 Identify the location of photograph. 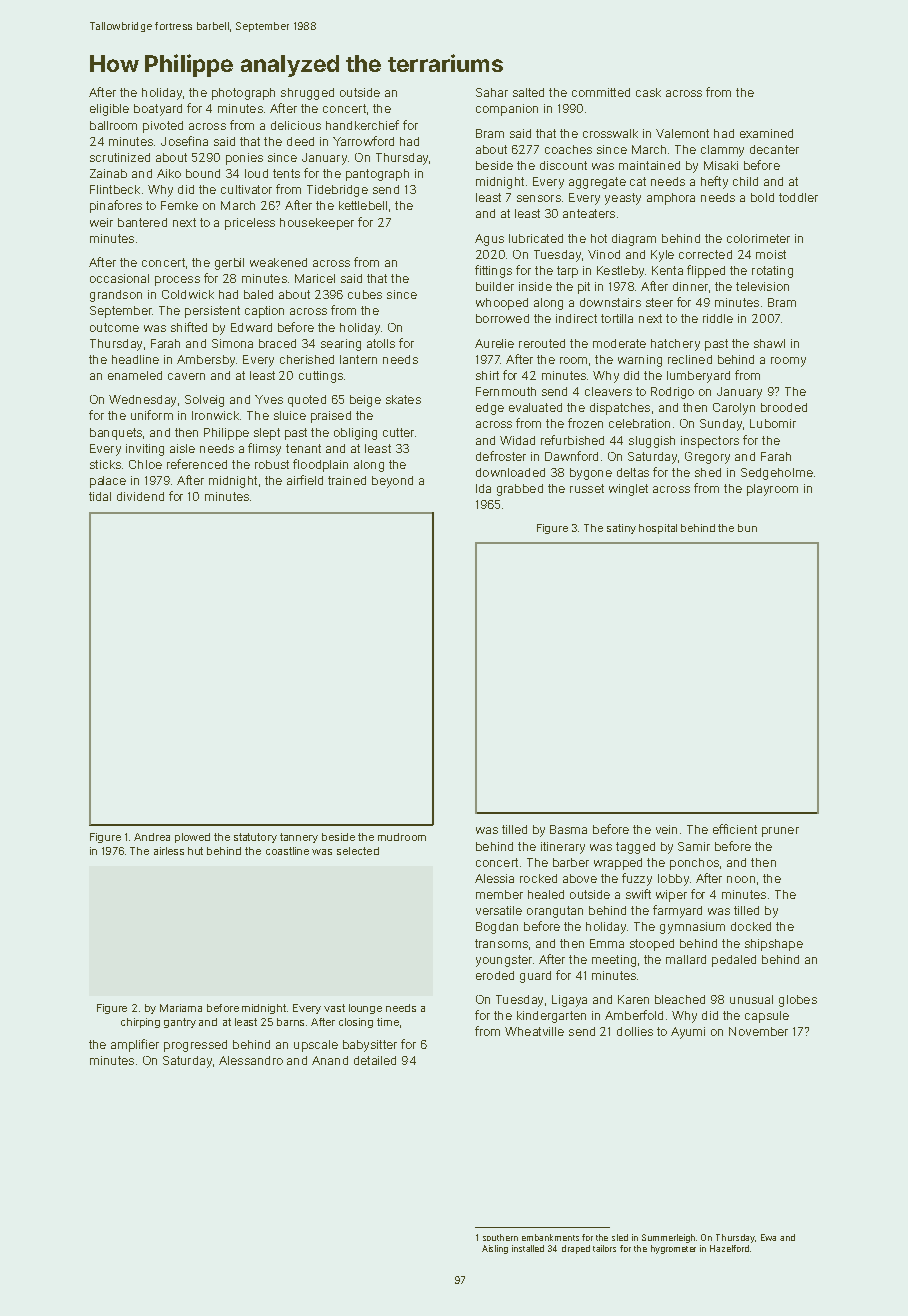
(243, 94).
